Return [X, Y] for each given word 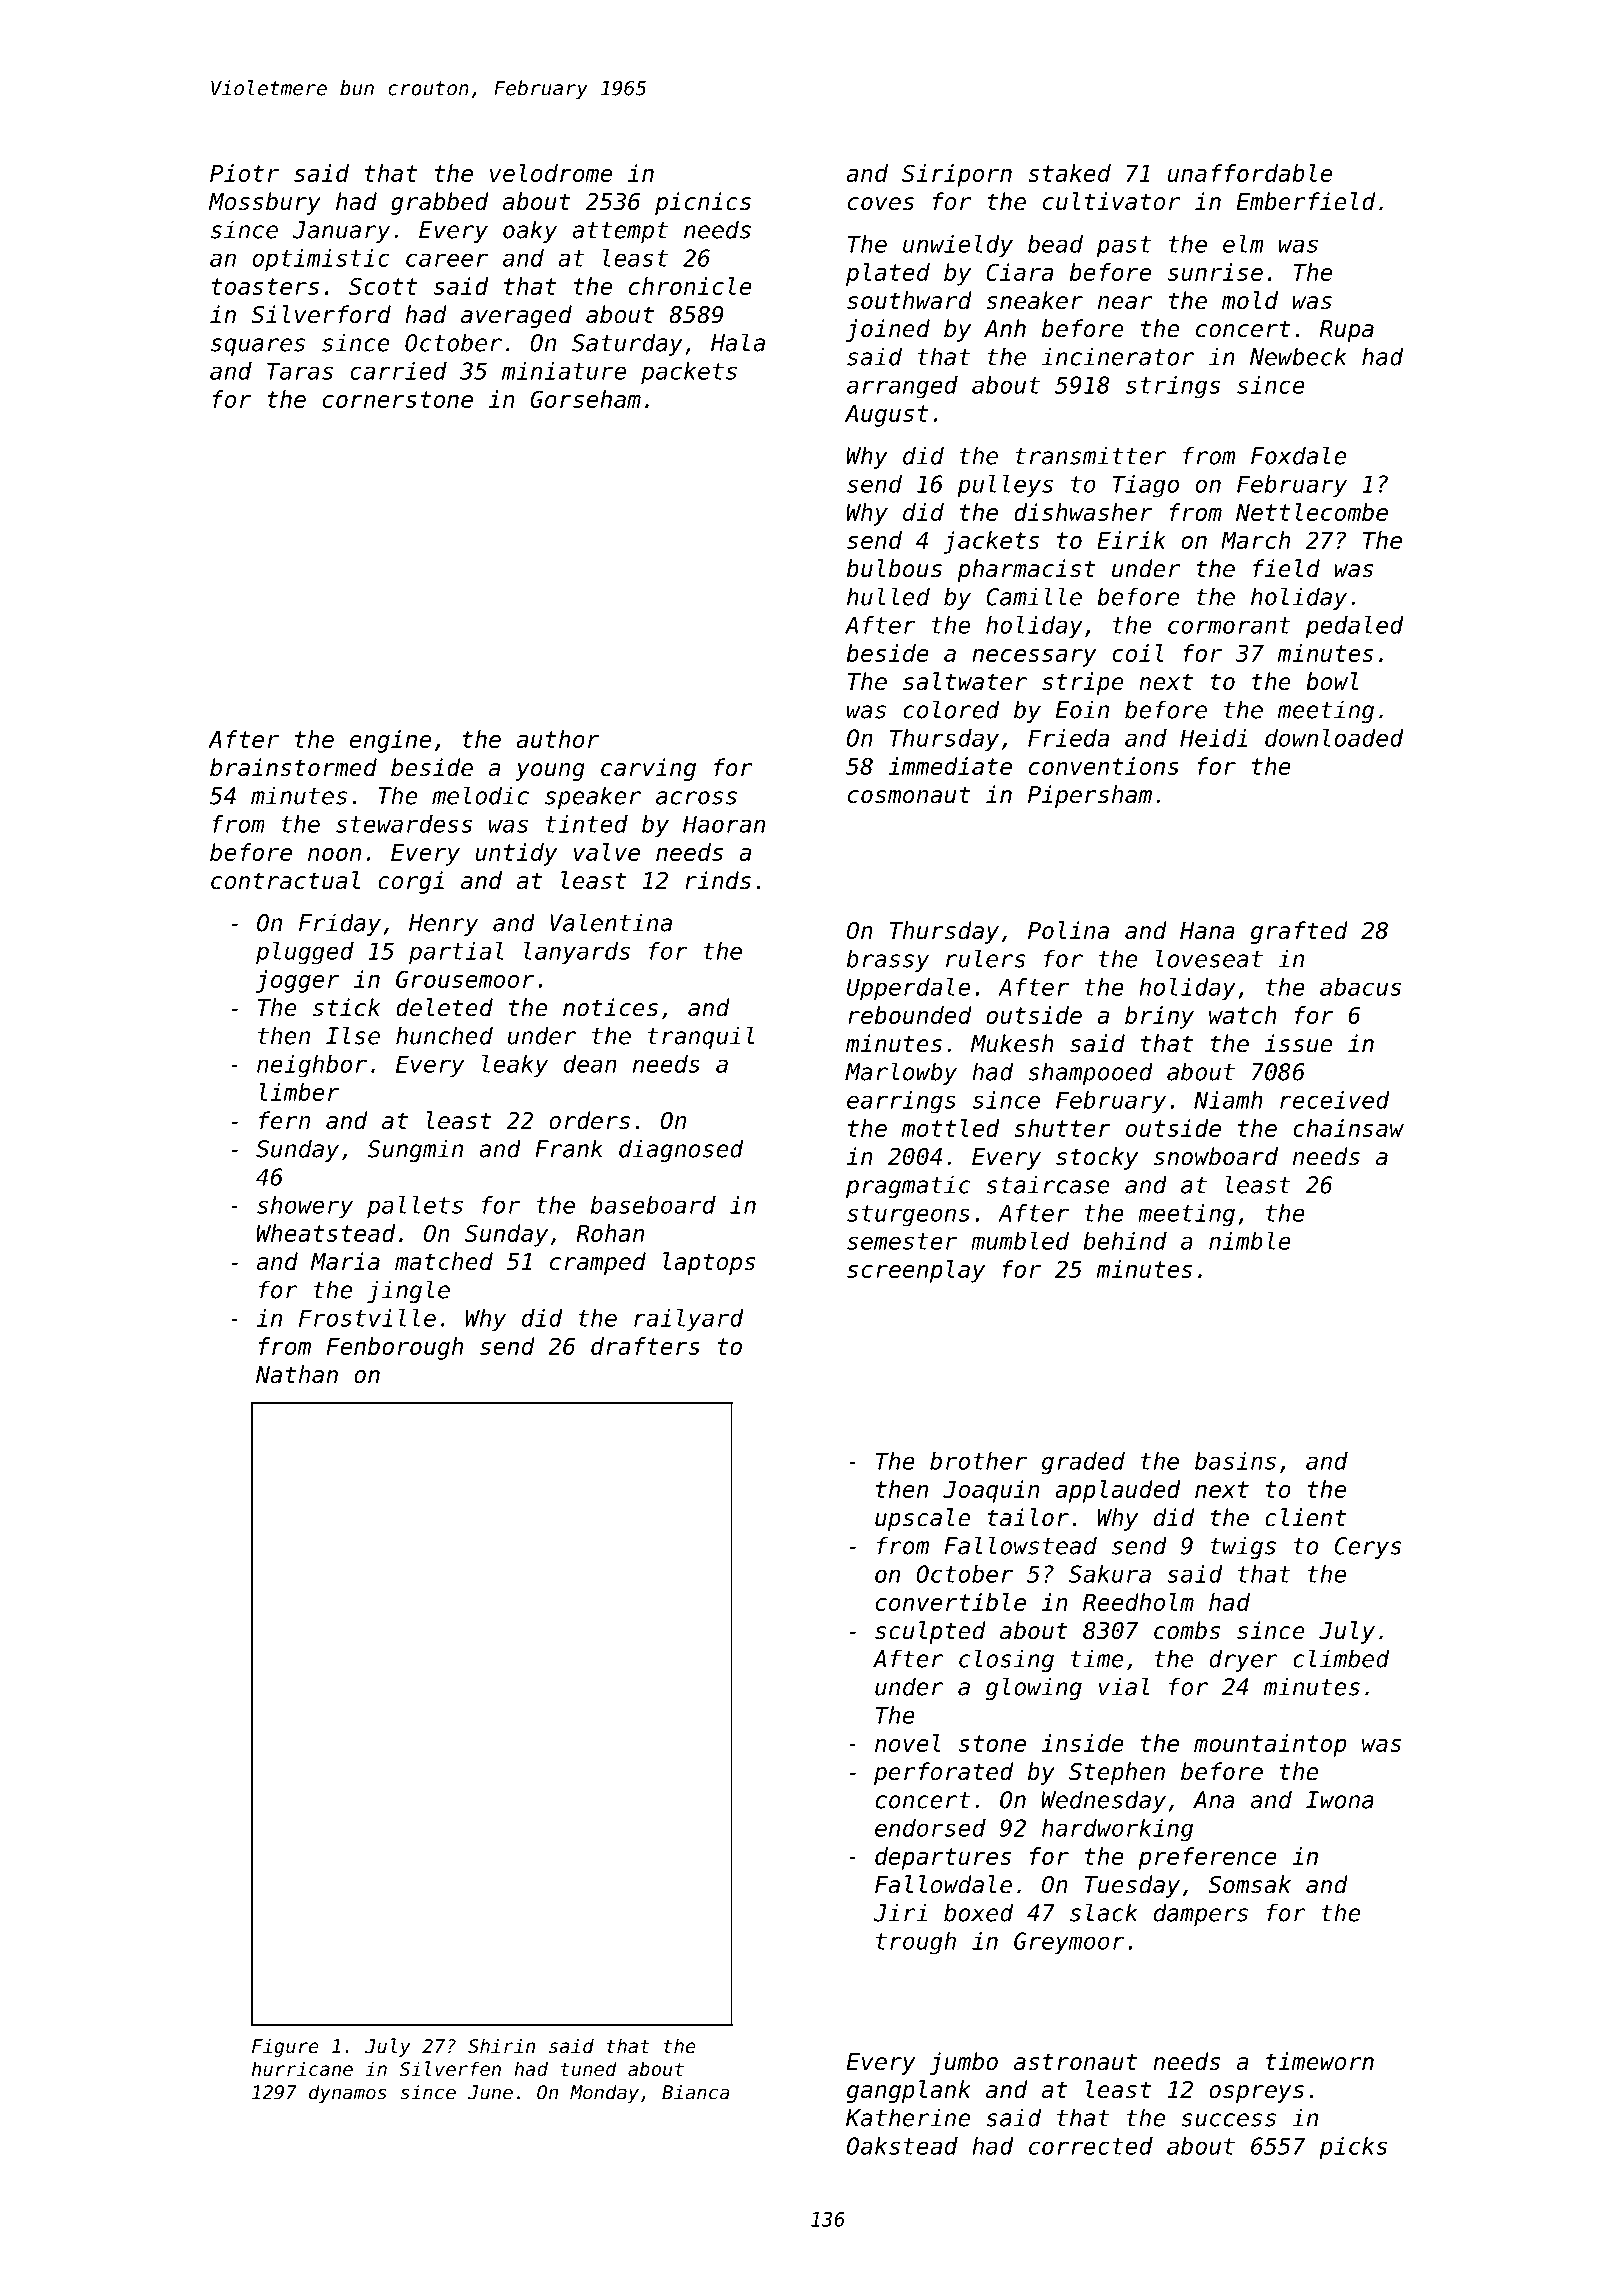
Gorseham [585, 399]
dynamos [348, 2094]
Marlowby [901, 1073]
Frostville [367, 1318]
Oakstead [902, 2146]
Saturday [627, 344]
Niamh [1228, 1100]
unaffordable [1250, 173]
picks [1353, 2148]
